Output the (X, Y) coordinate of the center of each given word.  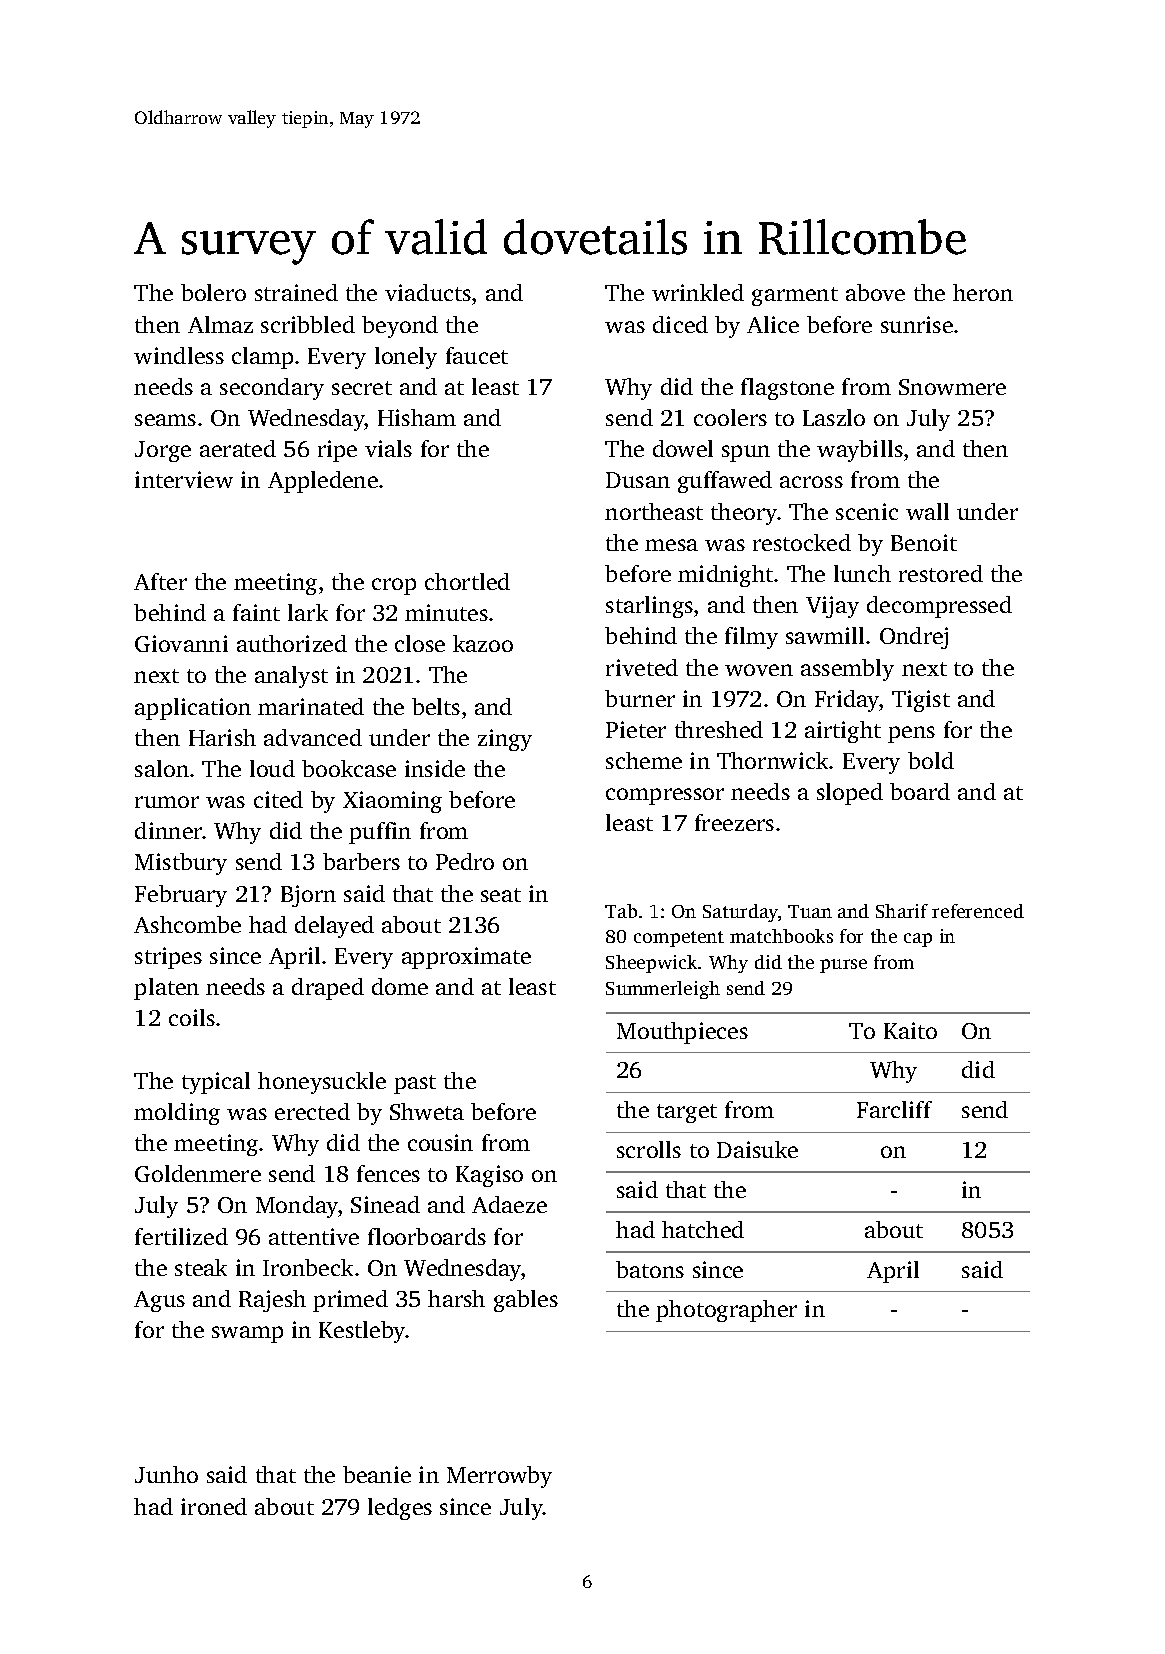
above (875, 292)
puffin (380, 833)
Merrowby (499, 1477)
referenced (978, 911)
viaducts (428, 292)
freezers (734, 822)
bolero (213, 292)
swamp (247, 1334)
